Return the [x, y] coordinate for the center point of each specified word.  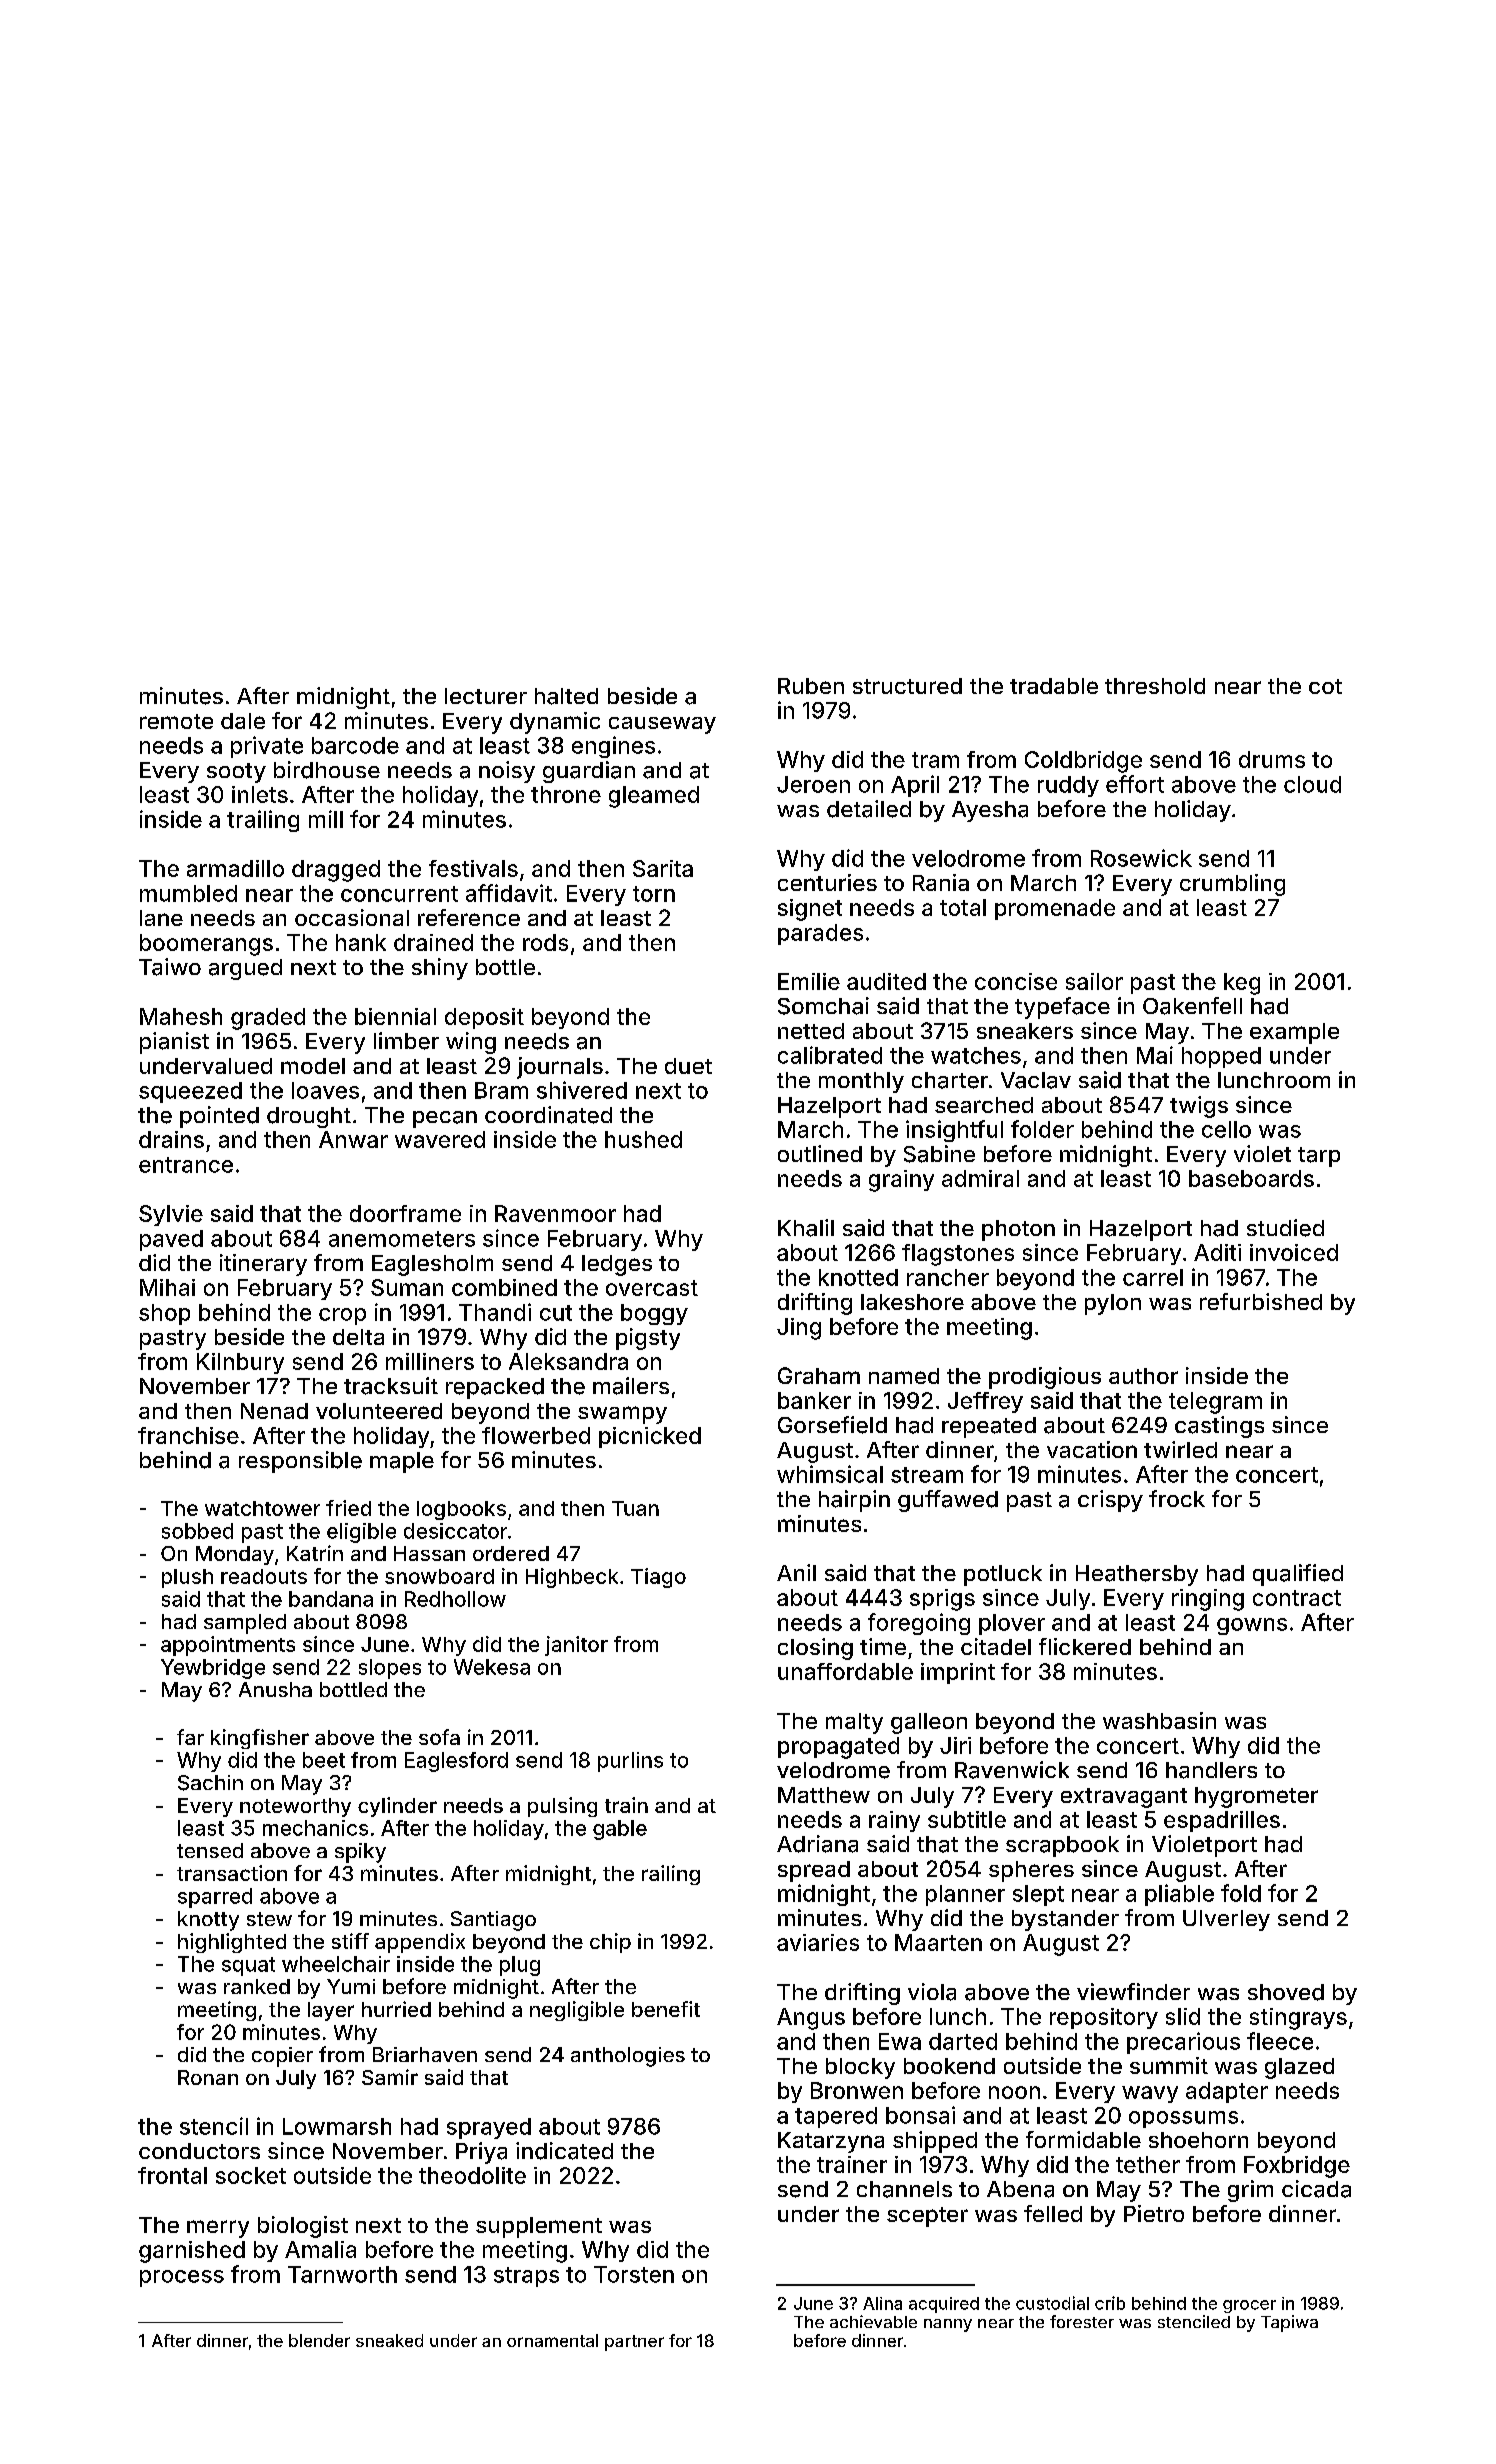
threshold [1155, 686]
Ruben [811, 686]
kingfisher [260, 1739]
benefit [666, 2009]
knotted [858, 1277]
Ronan [208, 2077]
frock [1177, 1498]
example [1294, 1033]
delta [358, 1337]
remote [176, 721]
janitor [576, 1646]
